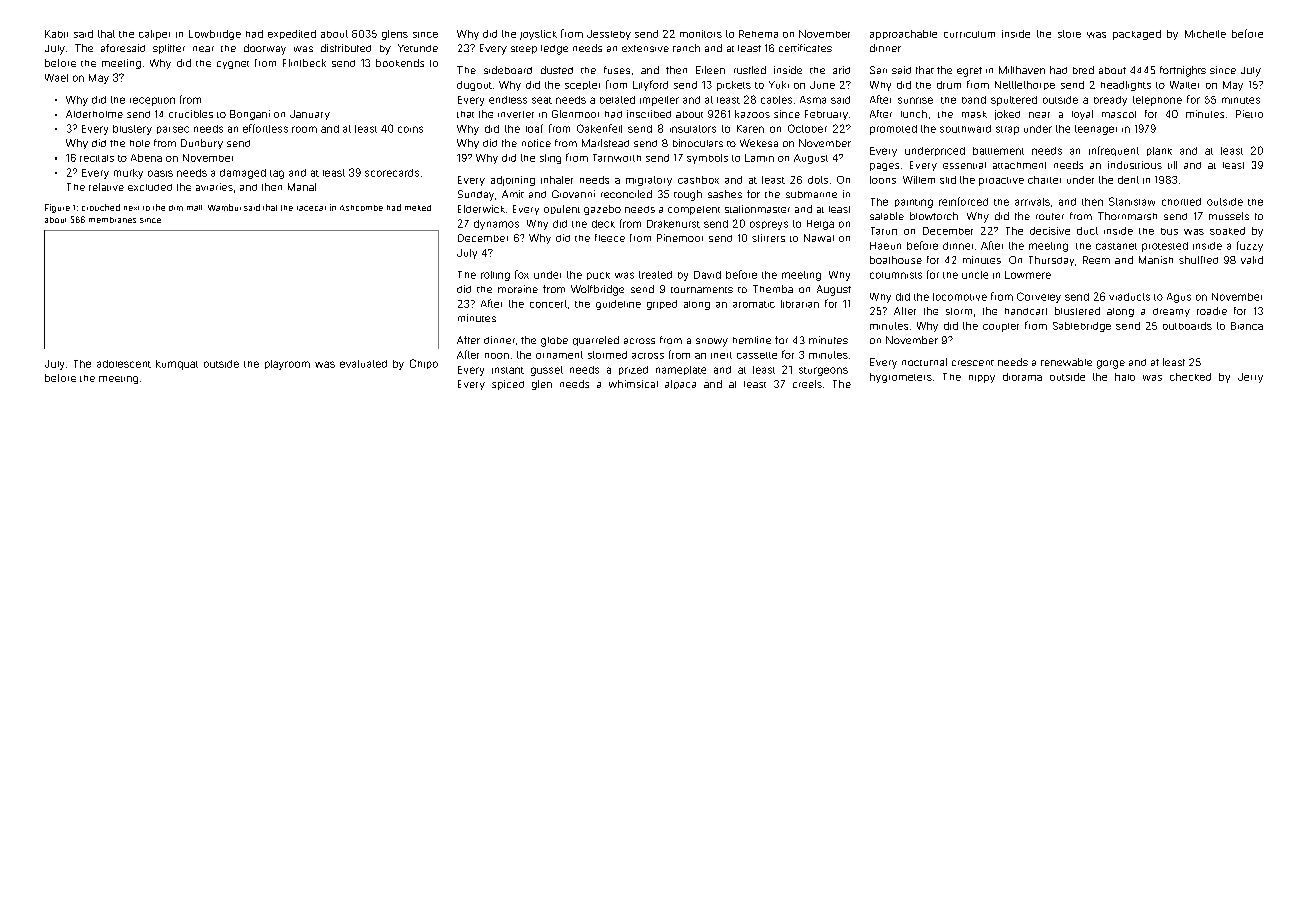 Image resolution: width=1308 pixels, height=924 pixels. I want to click on Drakehurst, so click(673, 224).
